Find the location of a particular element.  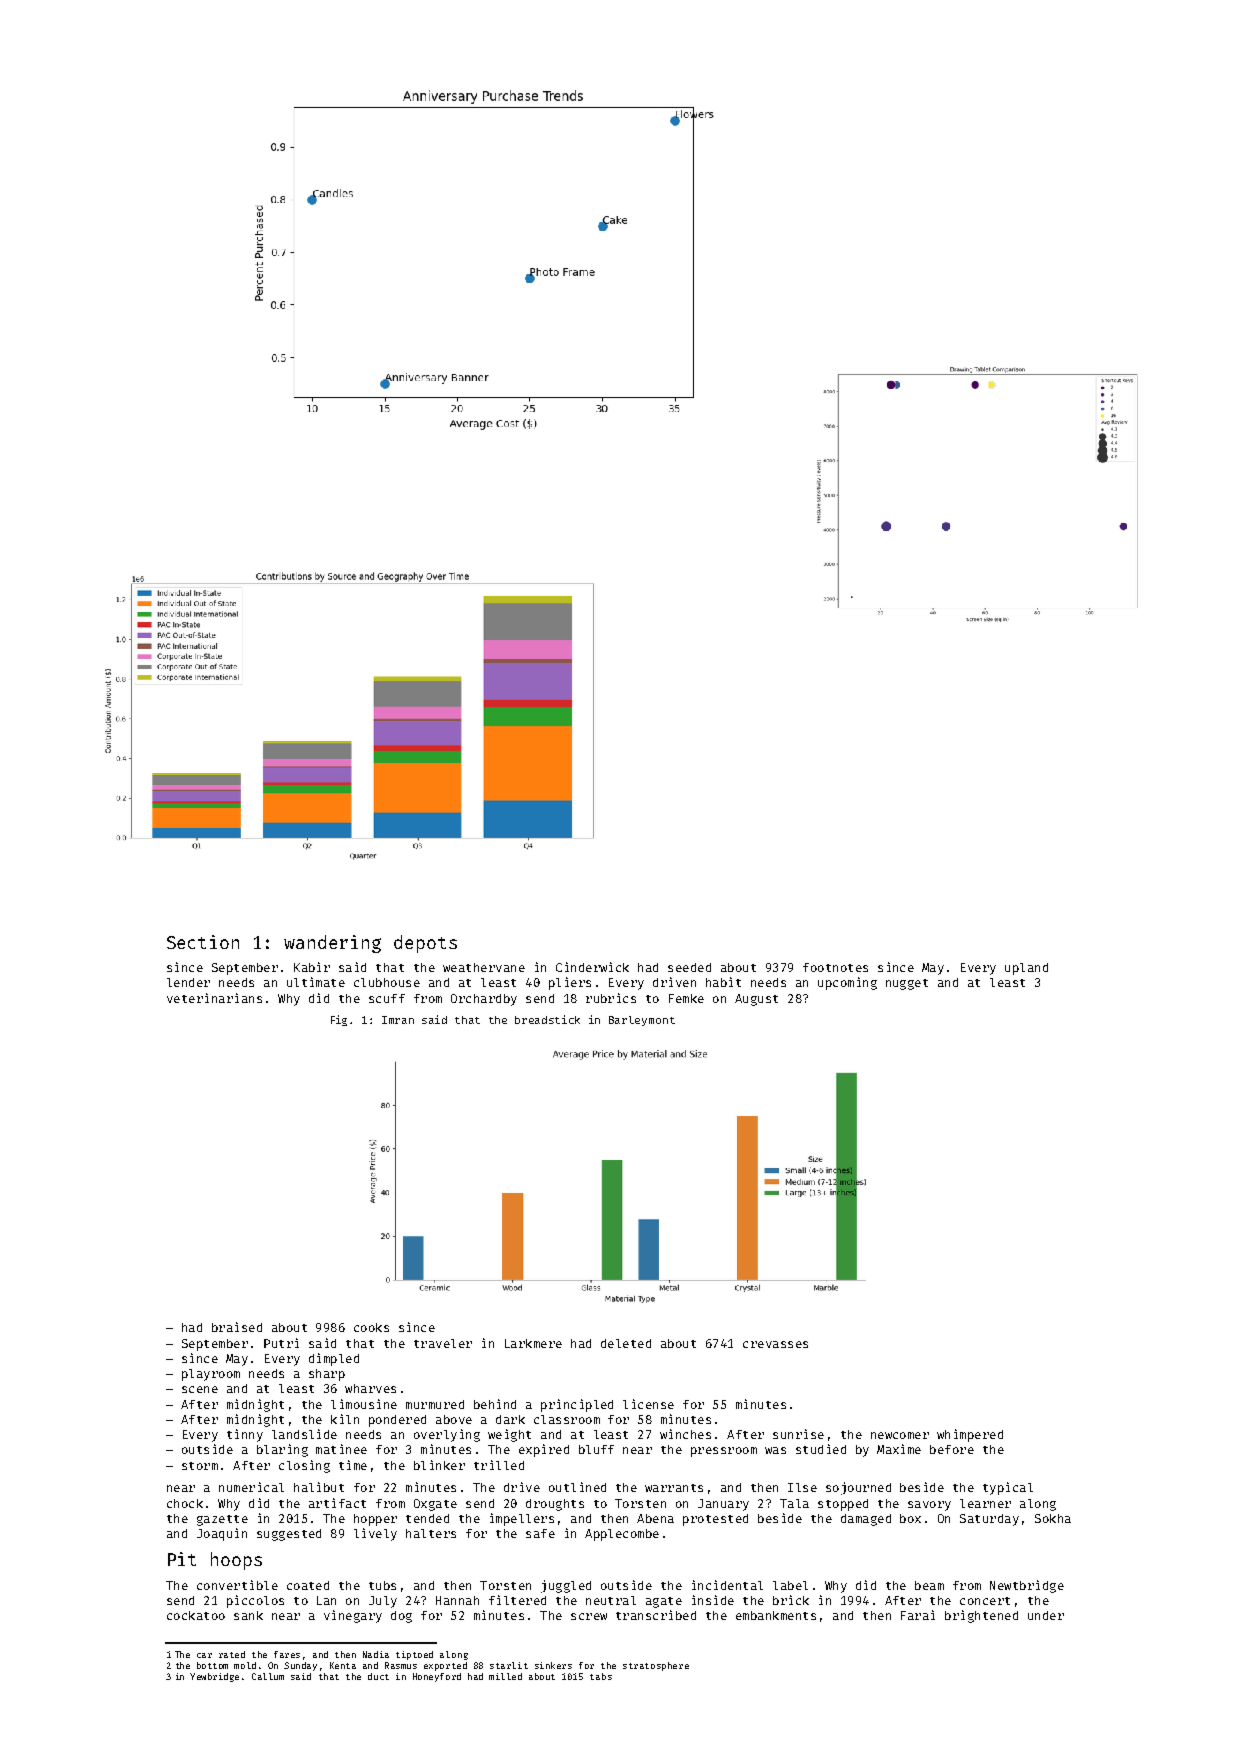

upcoming is located at coordinates (847, 983).
